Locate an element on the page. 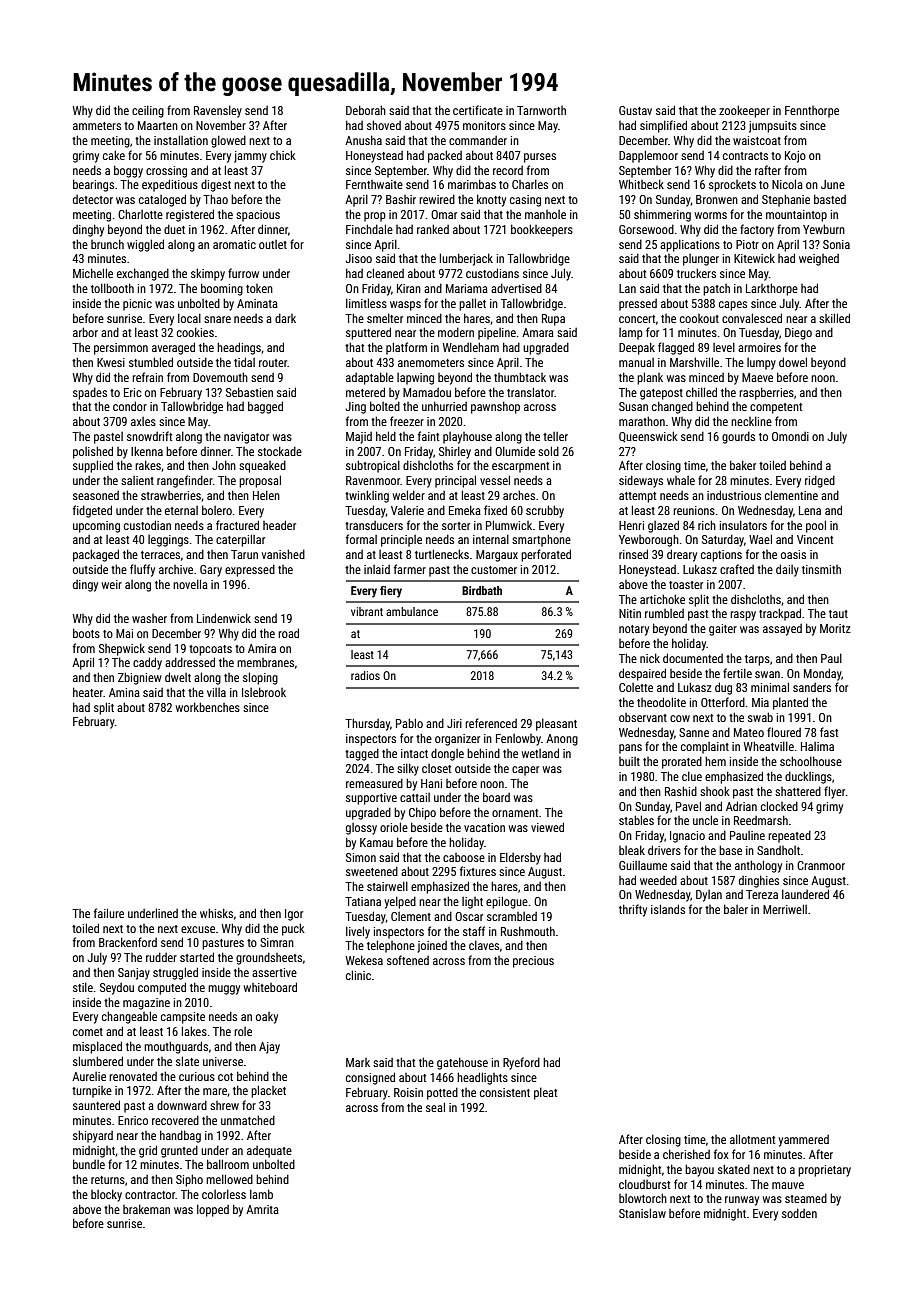 The width and height of the image is (924, 1308). glossy is located at coordinates (361, 829).
